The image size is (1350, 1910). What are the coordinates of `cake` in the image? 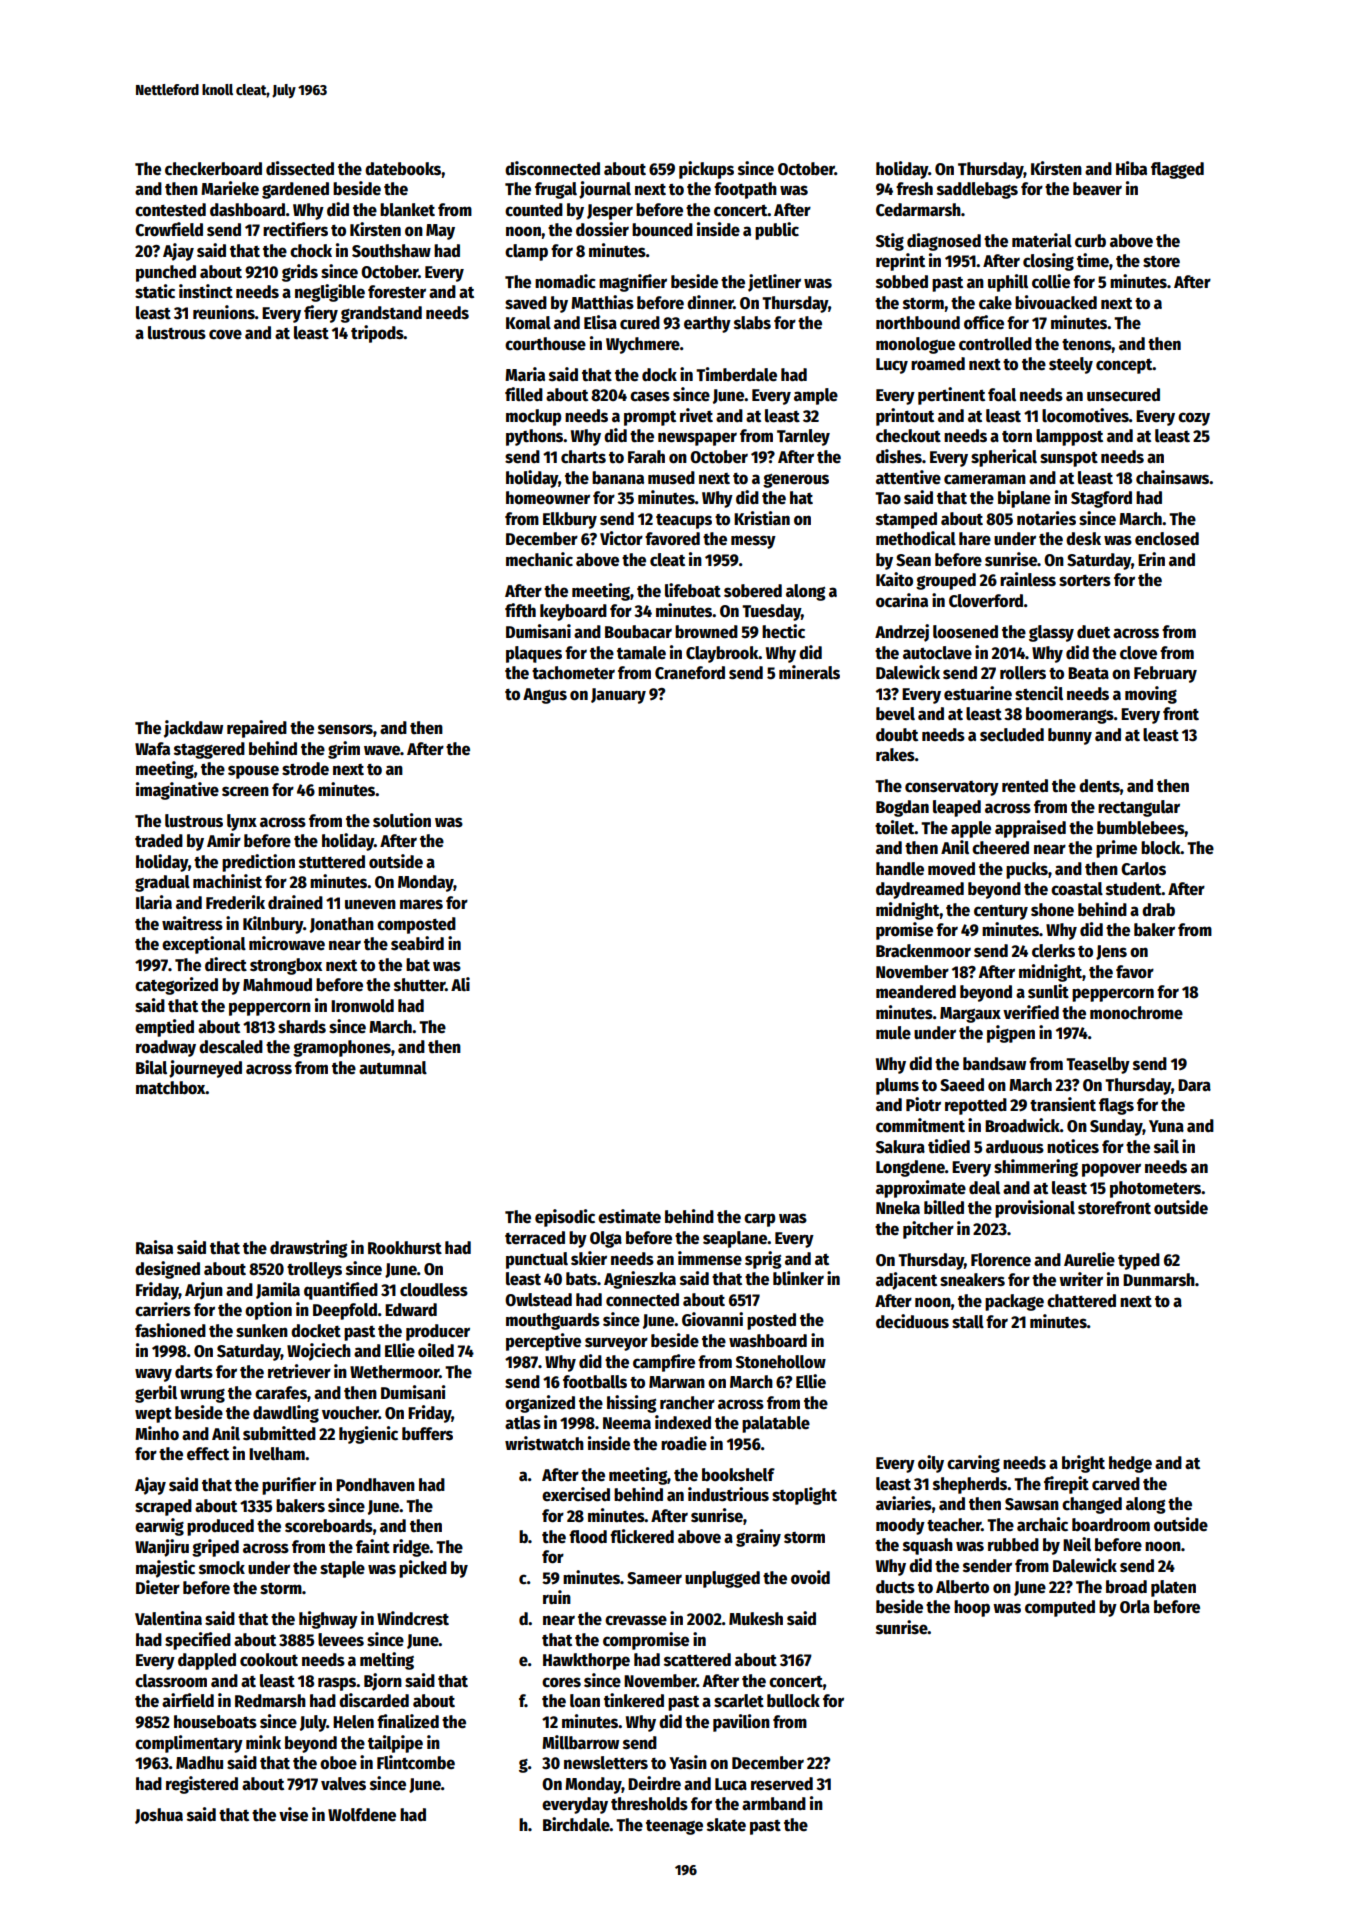 It's located at (995, 303).
